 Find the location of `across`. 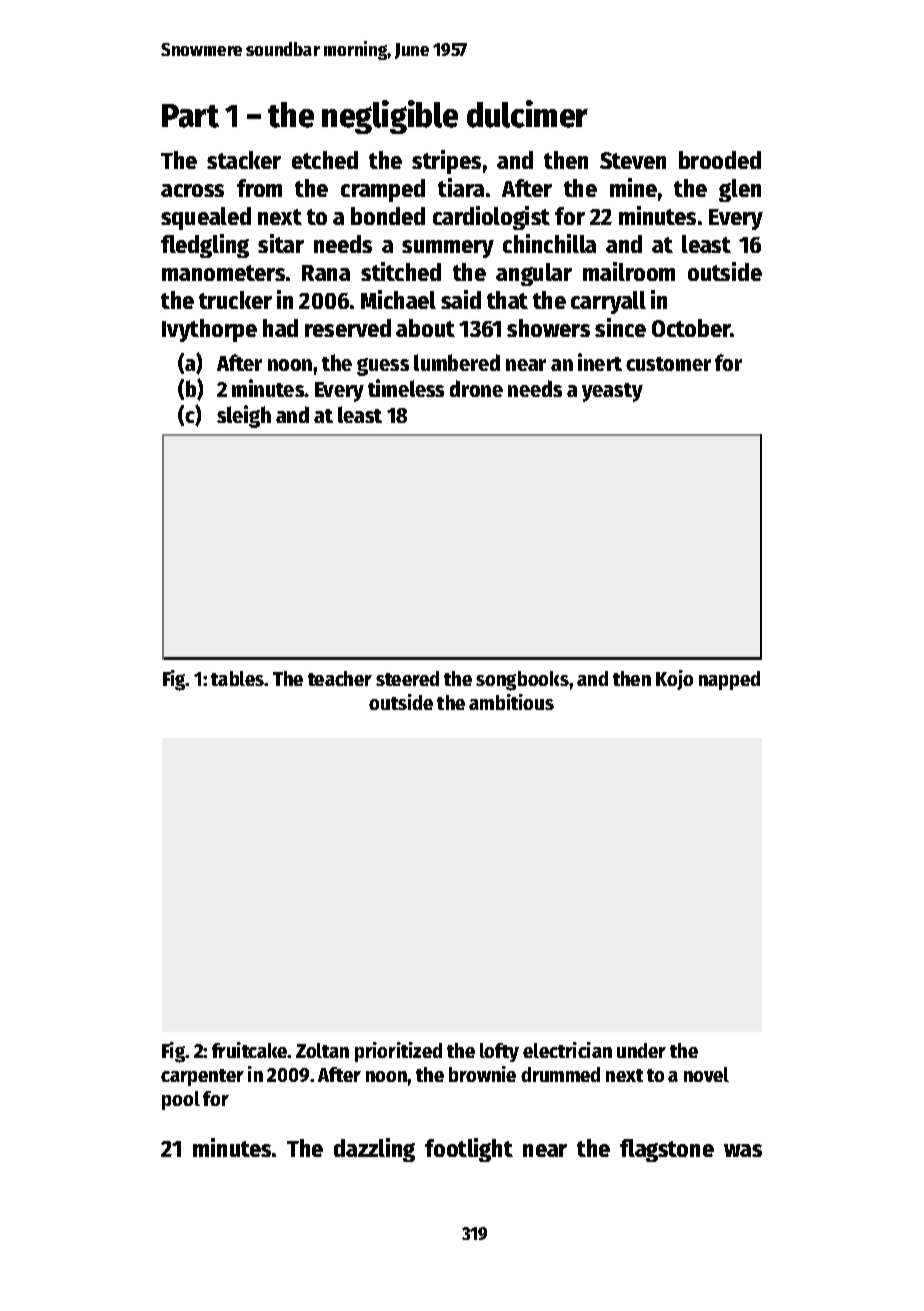

across is located at coordinates (192, 190).
